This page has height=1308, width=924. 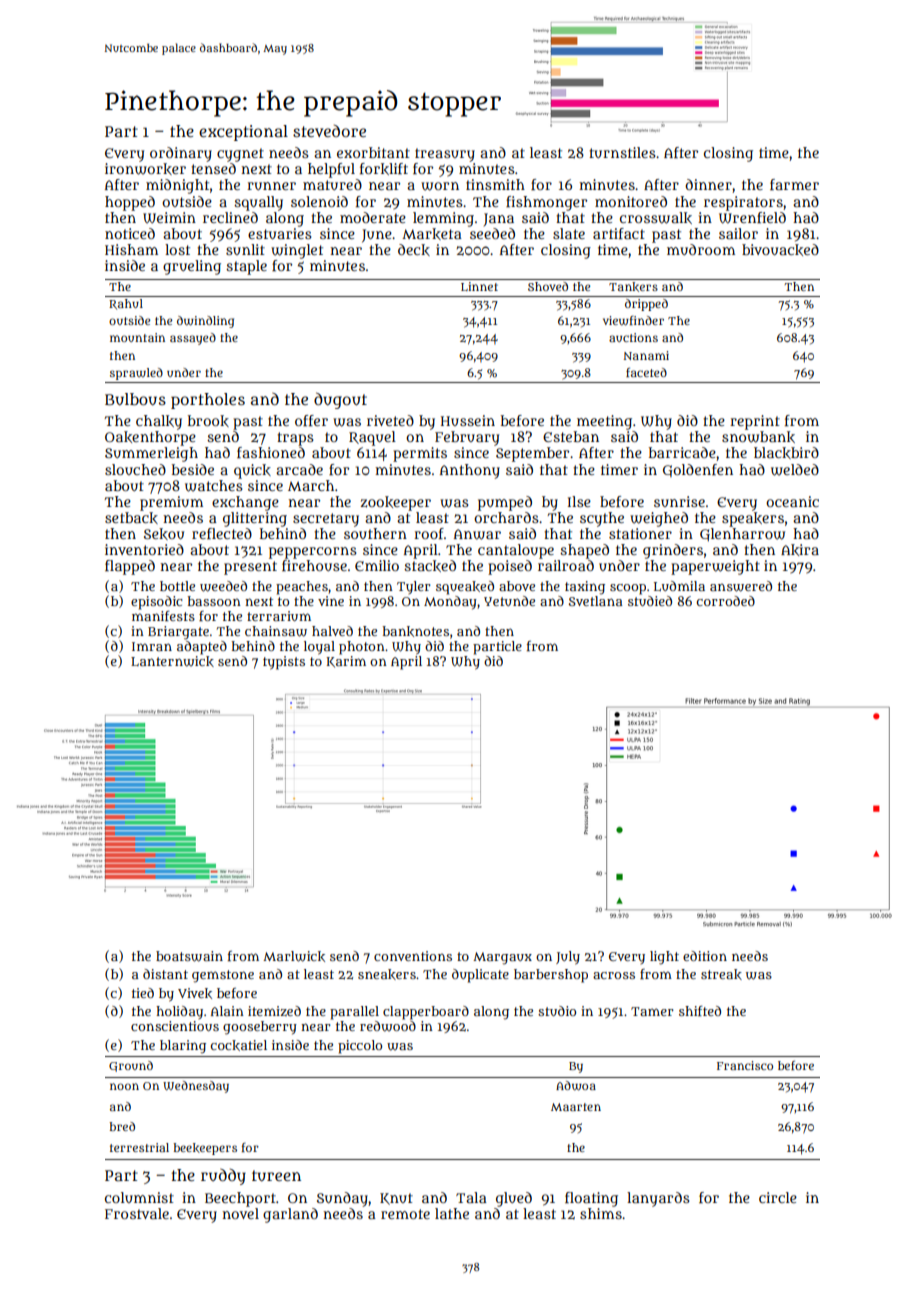 What do you see at coordinates (725, 601) in the page?
I see `corroded` at bounding box center [725, 601].
